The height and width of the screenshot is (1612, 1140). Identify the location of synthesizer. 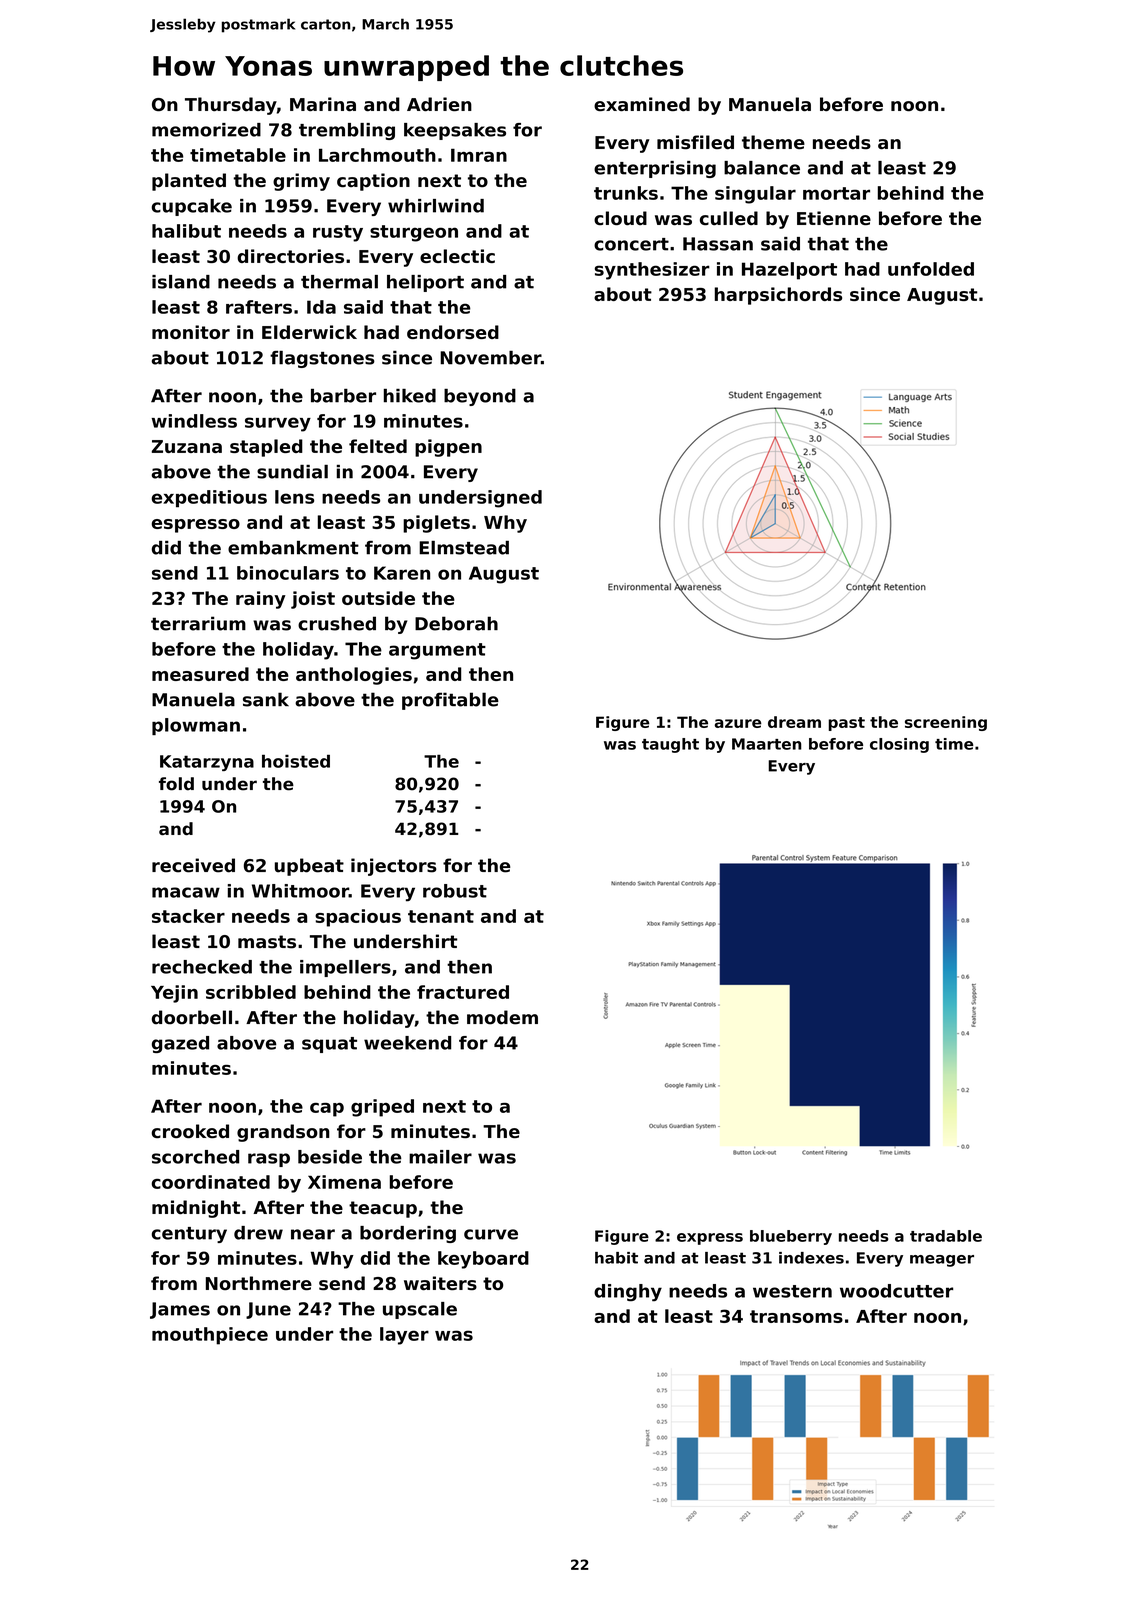
(652, 271).
